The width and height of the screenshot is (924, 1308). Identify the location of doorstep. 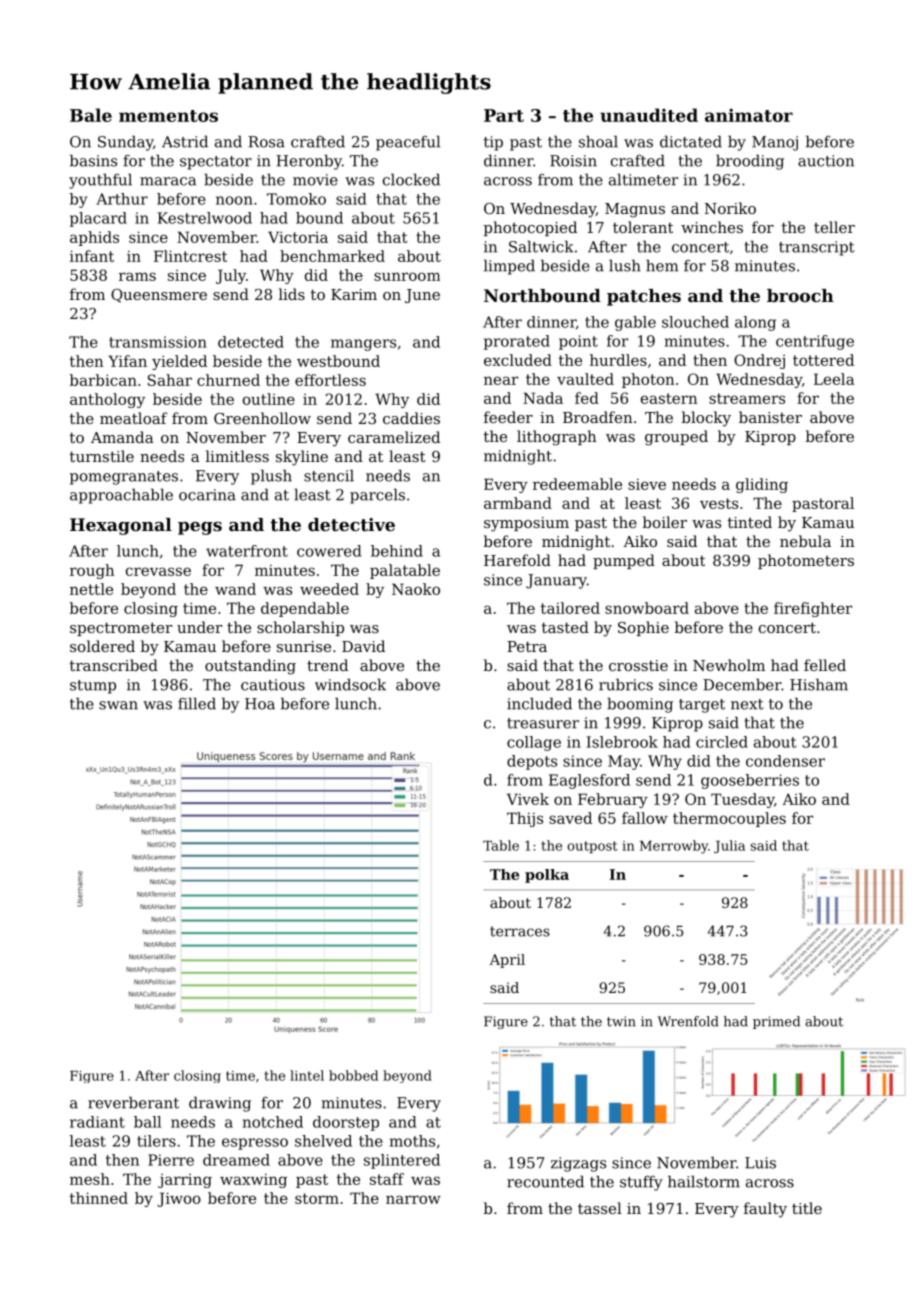
(346, 1123).
